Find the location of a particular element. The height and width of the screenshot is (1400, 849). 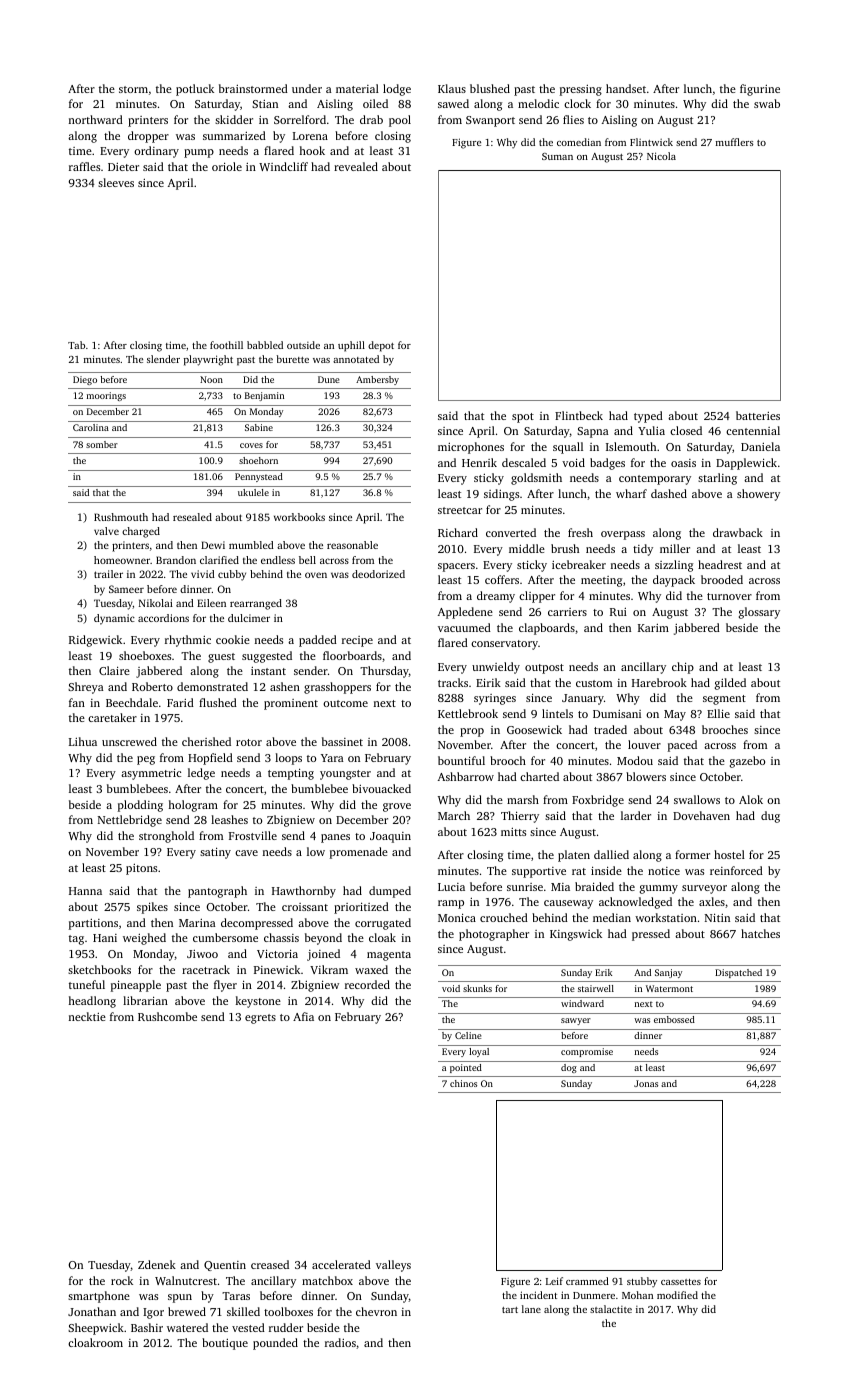

pump is located at coordinates (199, 153).
